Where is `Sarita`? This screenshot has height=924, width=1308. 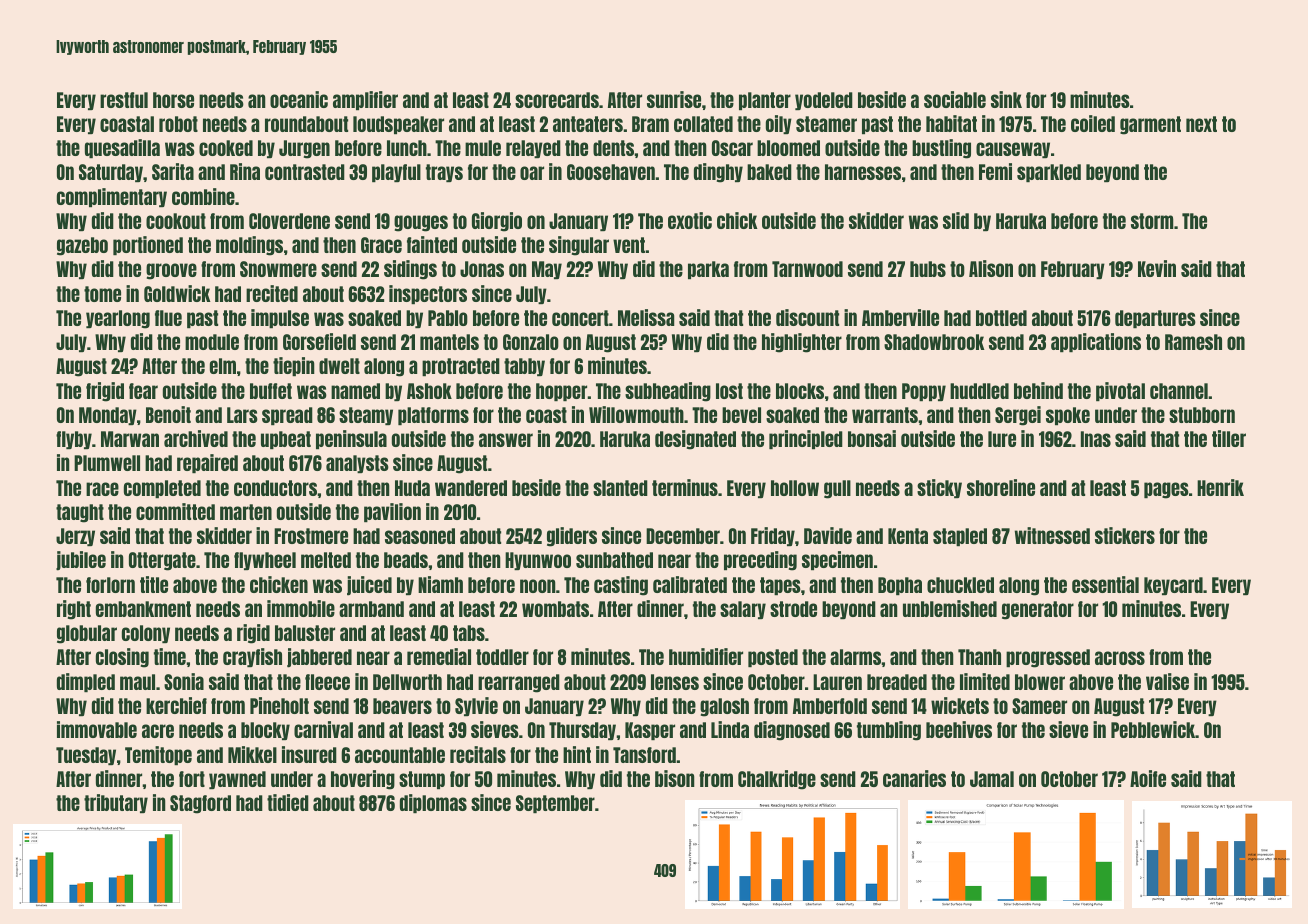
Sarita is located at coordinates (173, 171).
